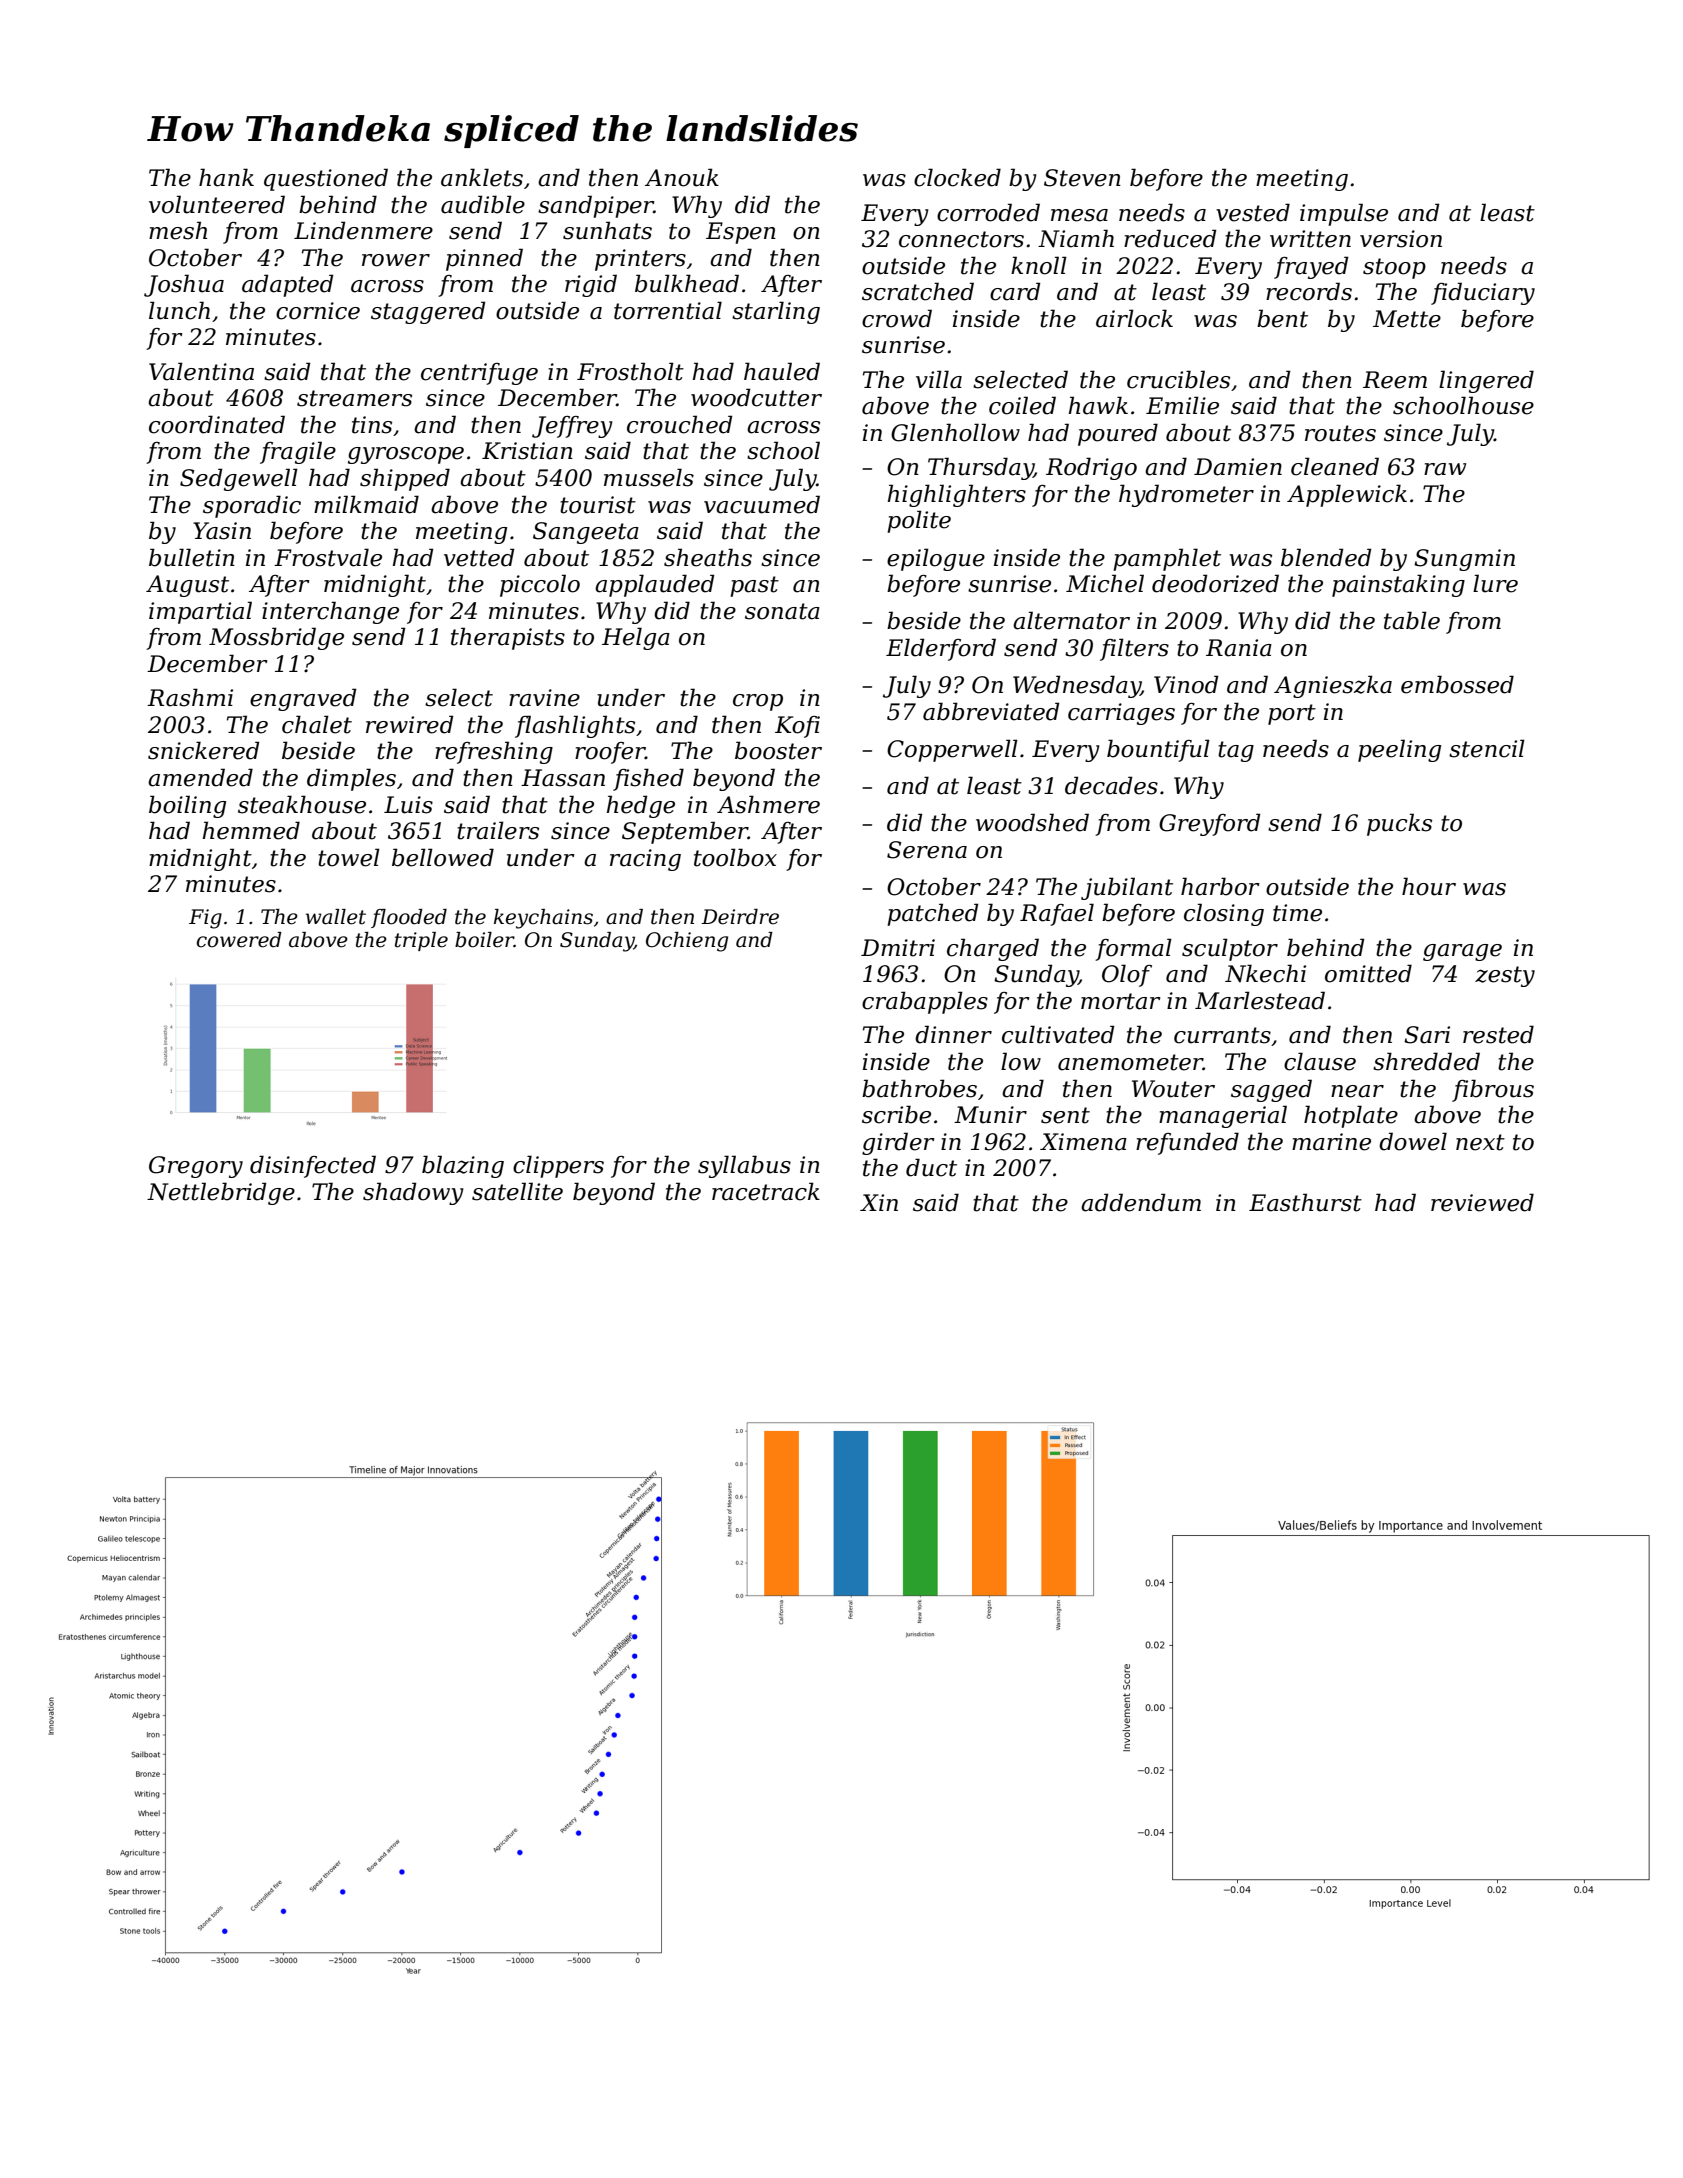  I want to click on dinner, so click(953, 1034).
